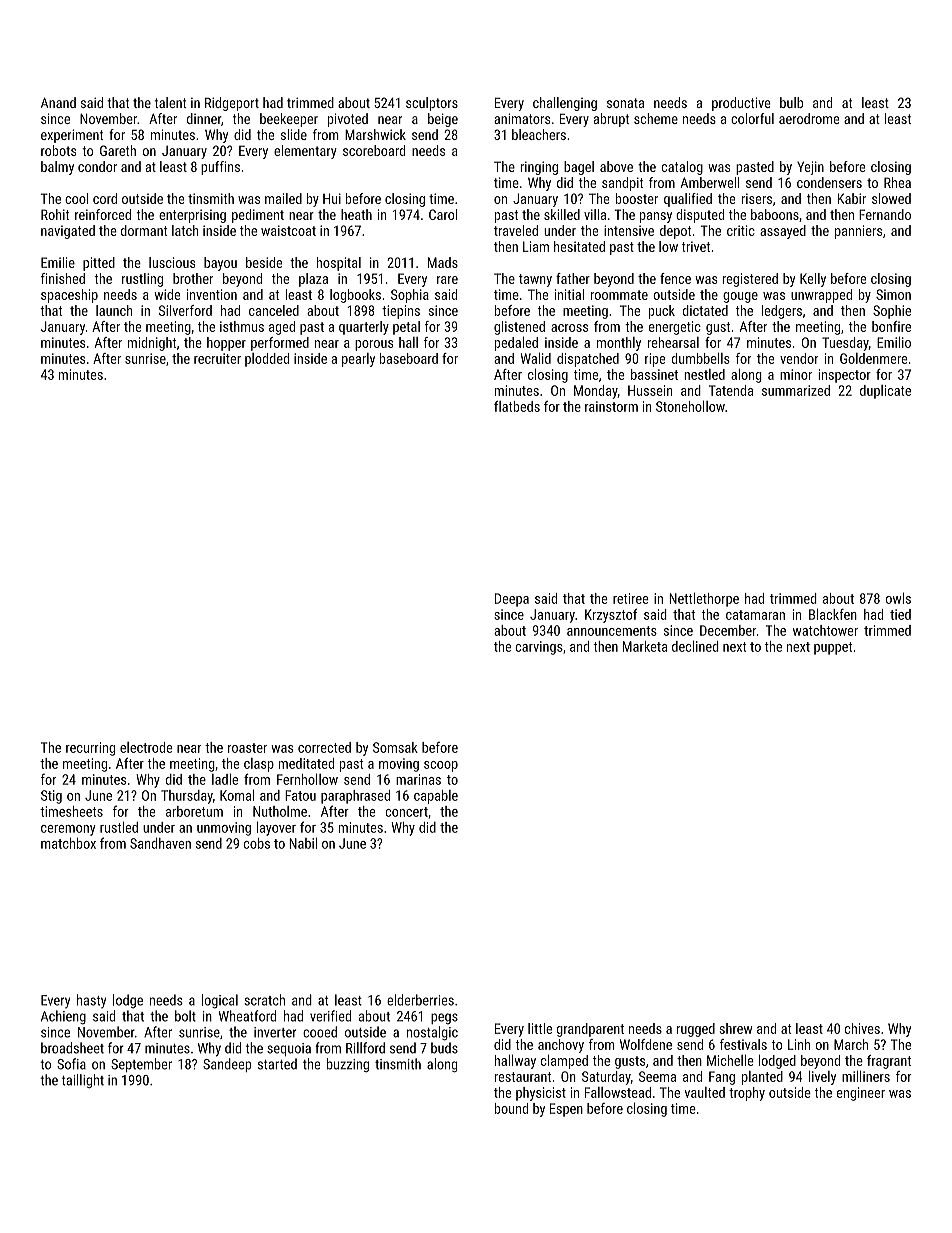 The width and height of the image is (952, 1233). What do you see at coordinates (152, 344) in the image?
I see `midnight` at bounding box center [152, 344].
